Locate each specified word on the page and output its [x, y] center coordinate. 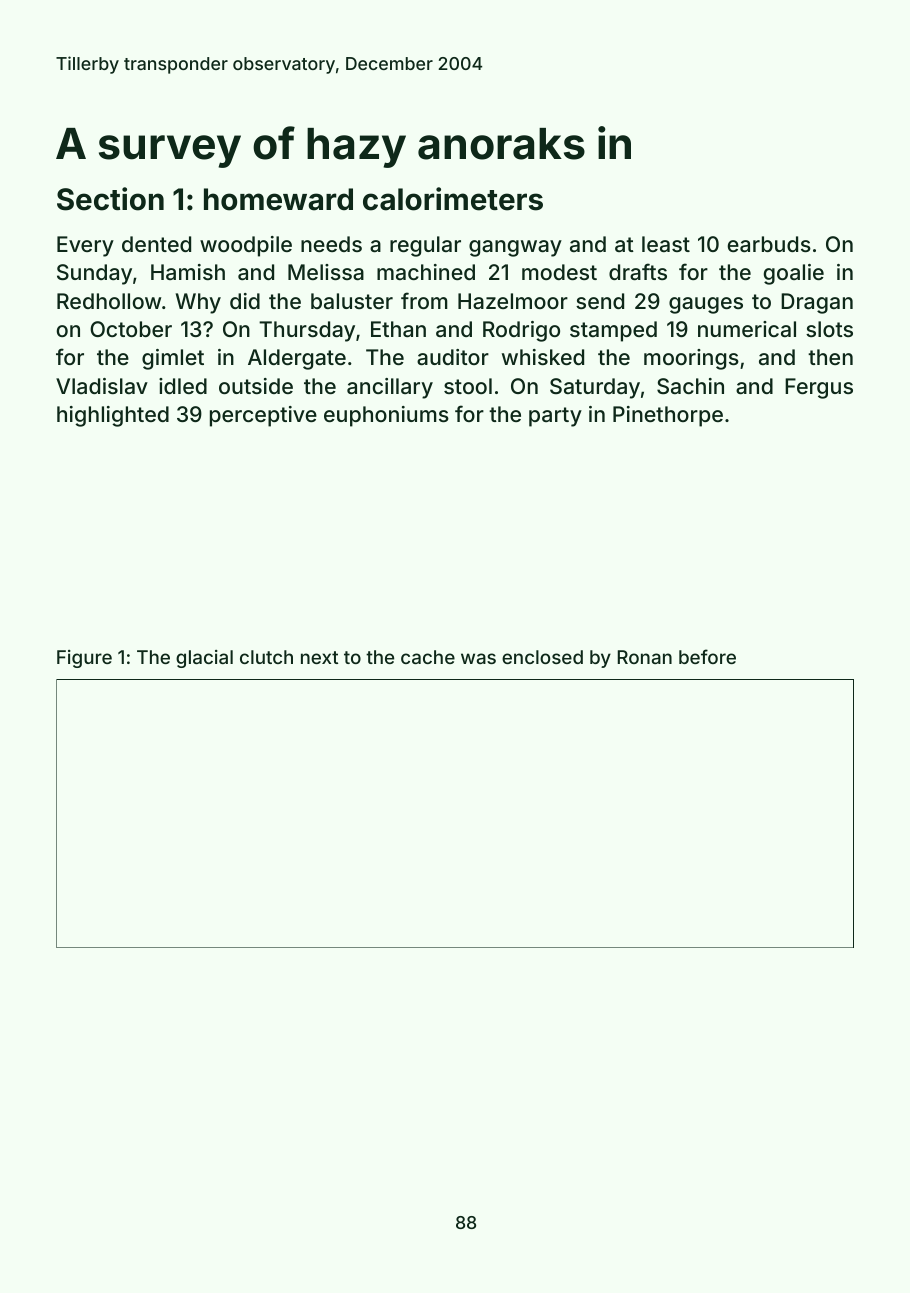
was [478, 658]
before [707, 656]
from [424, 300]
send [600, 301]
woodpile [246, 246]
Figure [84, 659]
